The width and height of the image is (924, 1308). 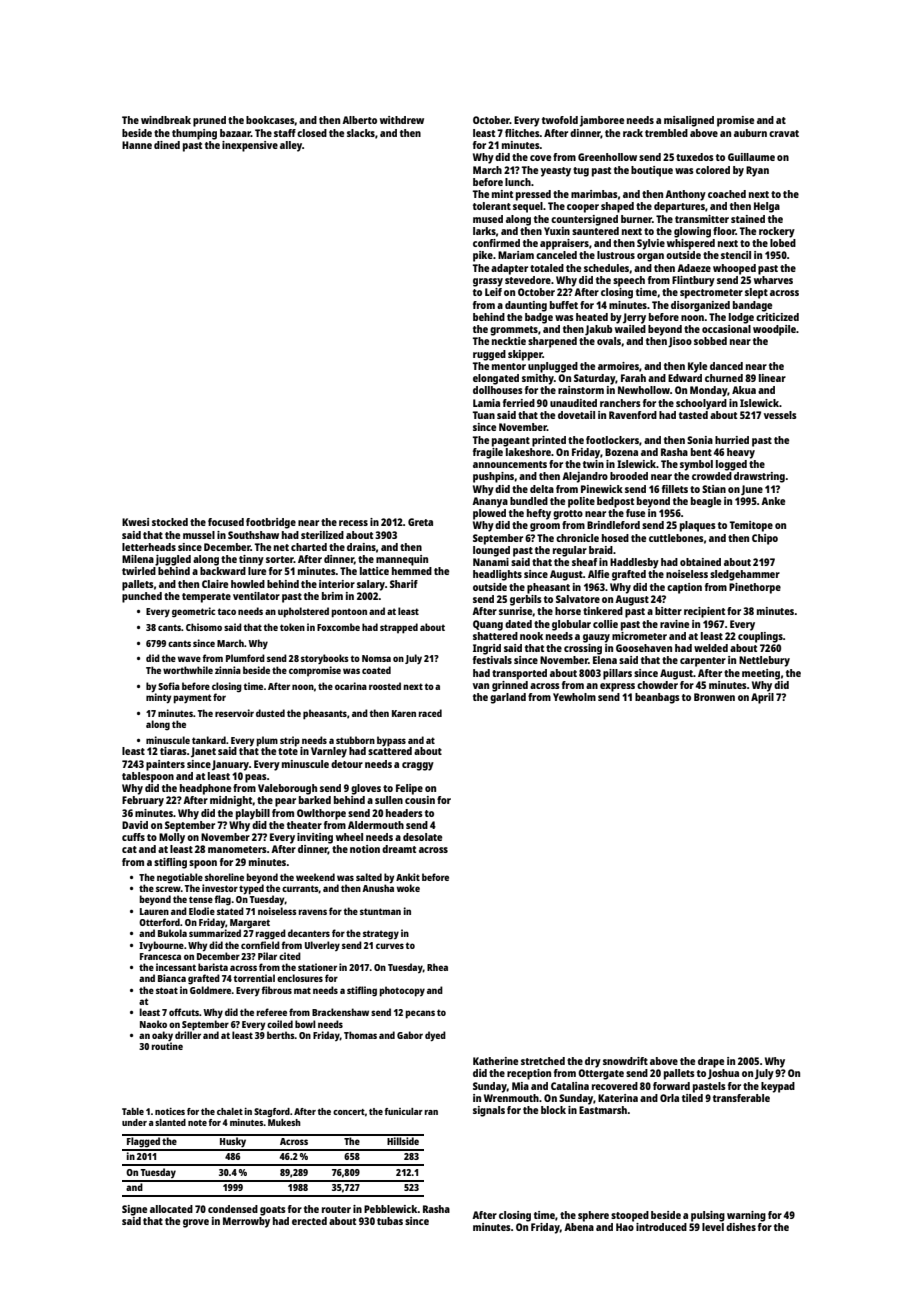 What do you see at coordinates (518, 624) in the image?
I see `dated` at bounding box center [518, 624].
